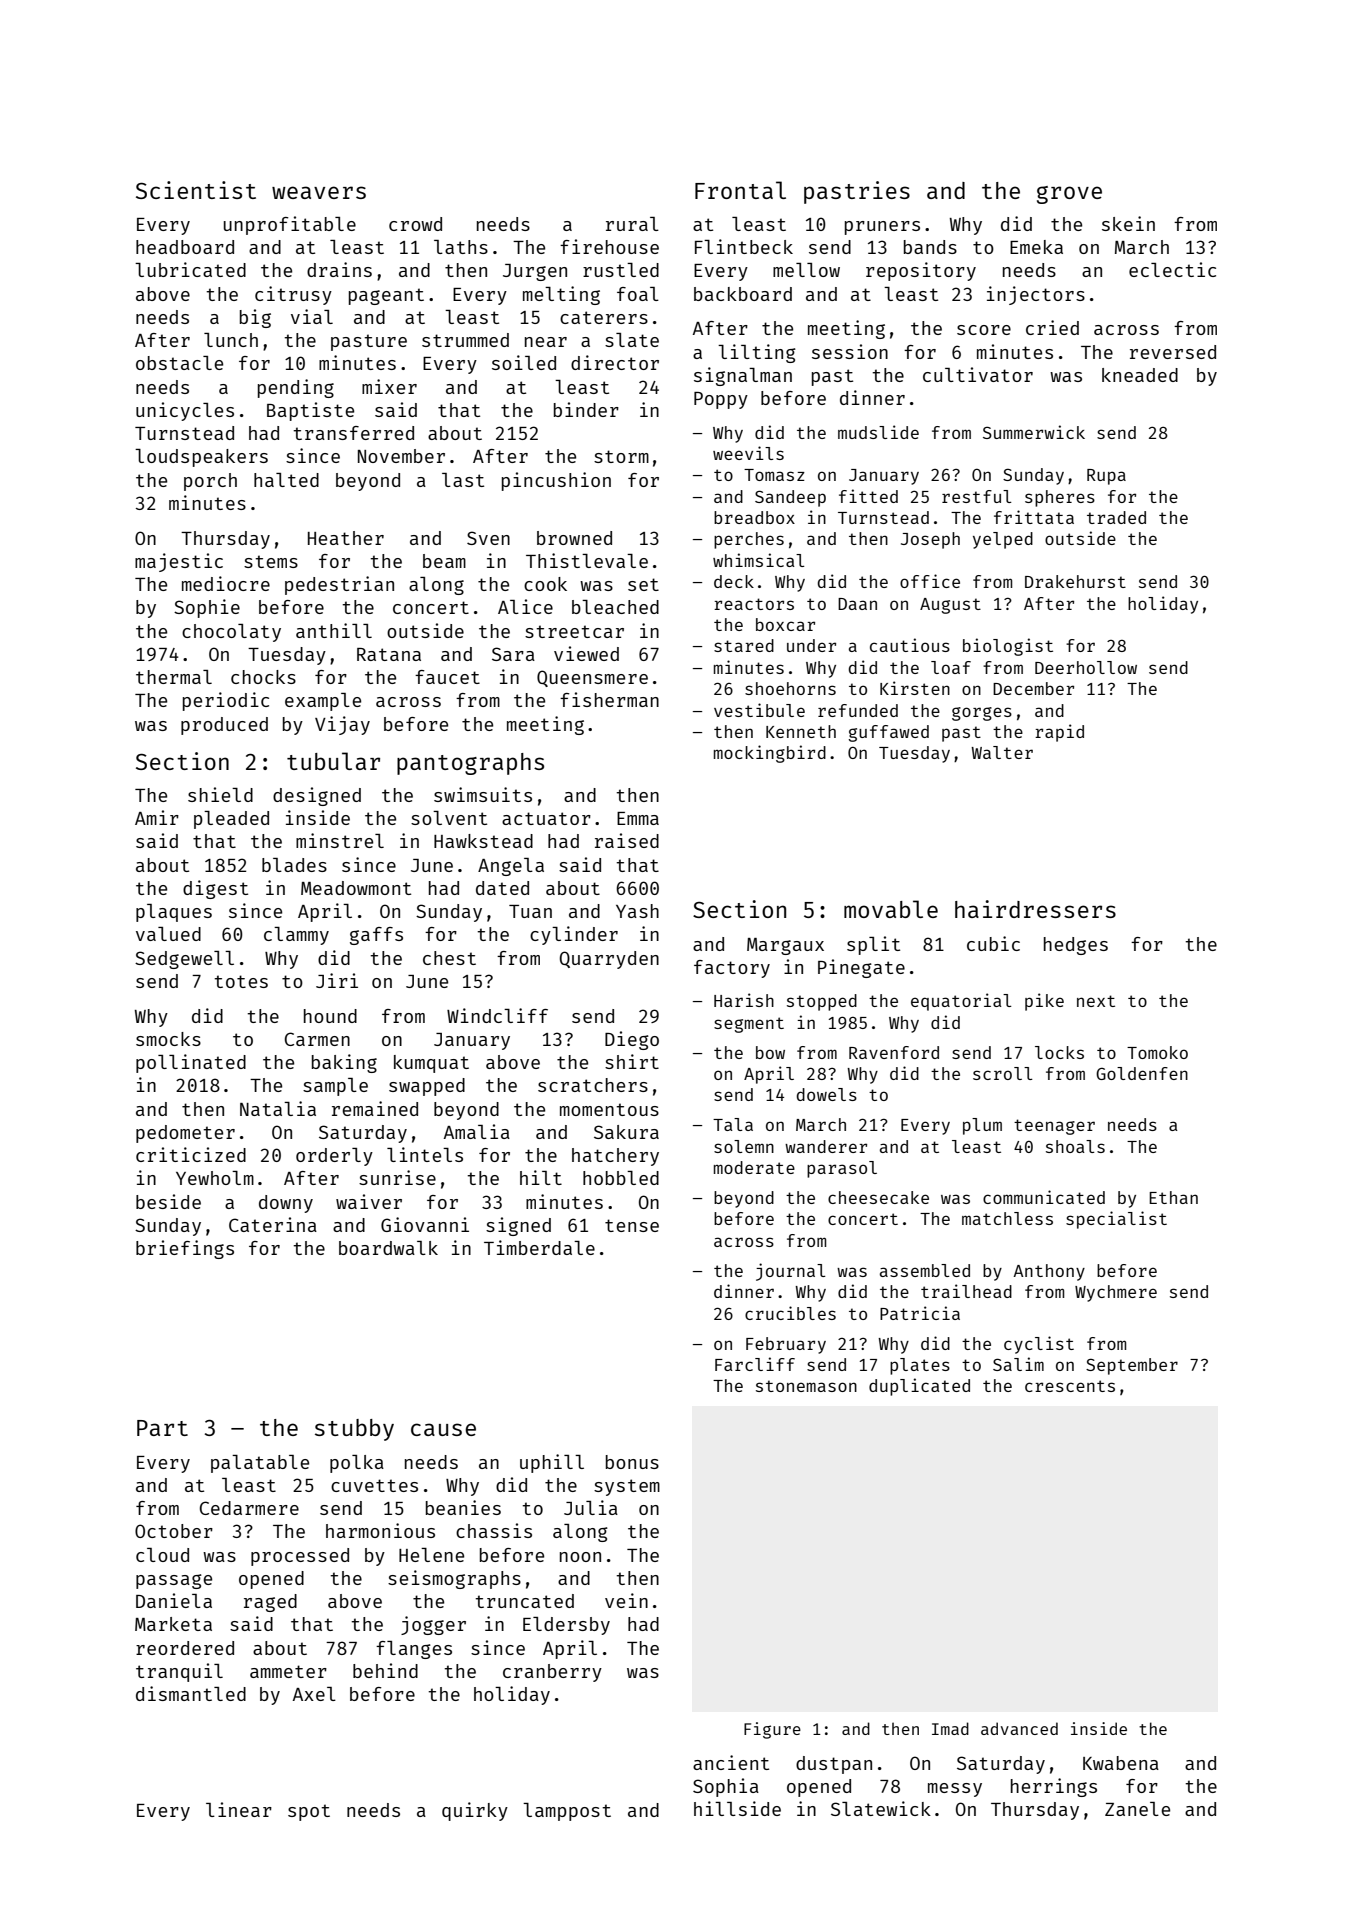 Image resolution: width=1353 pixels, height=1913 pixels. I want to click on Scientist, so click(196, 190).
